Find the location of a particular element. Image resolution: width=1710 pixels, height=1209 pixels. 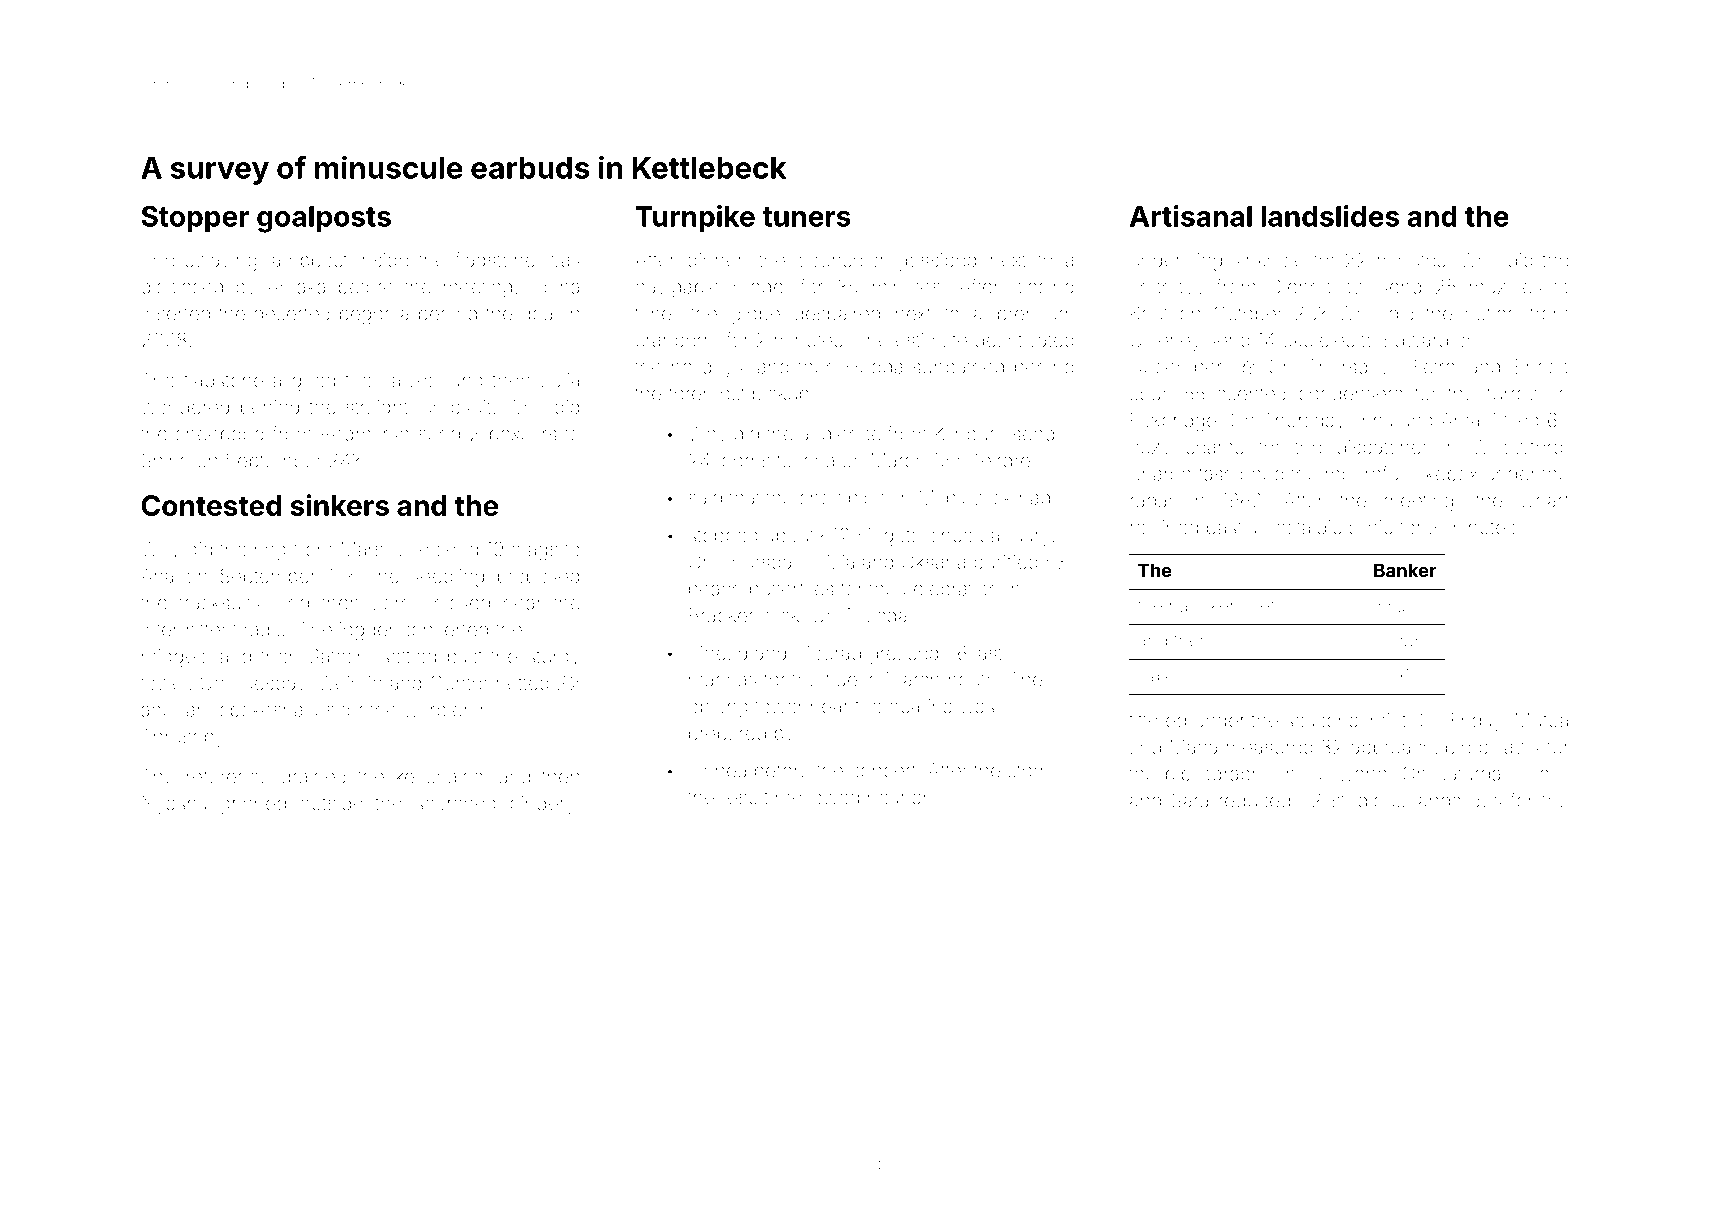

ring is located at coordinates (270, 551).
